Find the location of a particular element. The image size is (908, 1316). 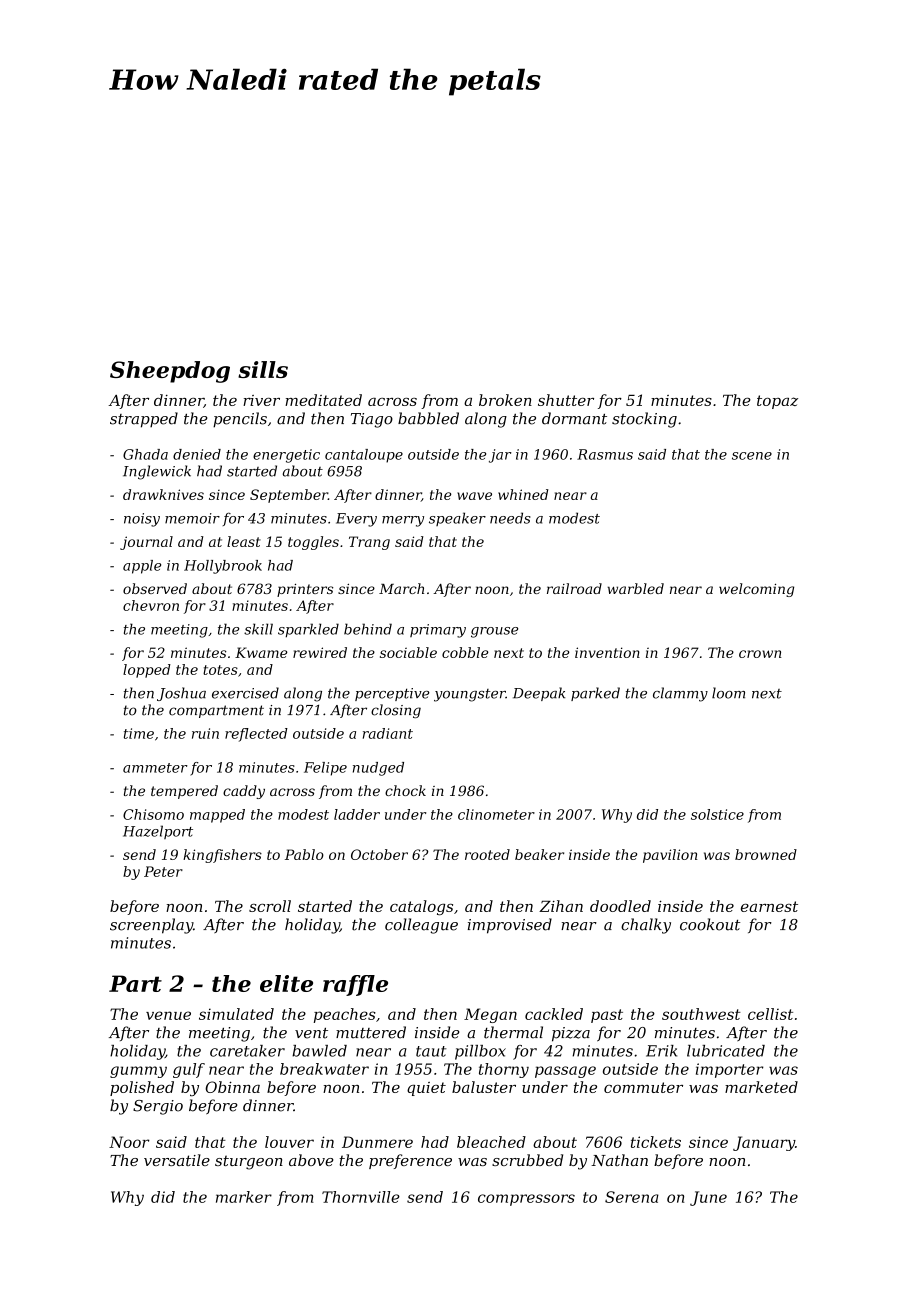

nudged is located at coordinates (378, 769).
